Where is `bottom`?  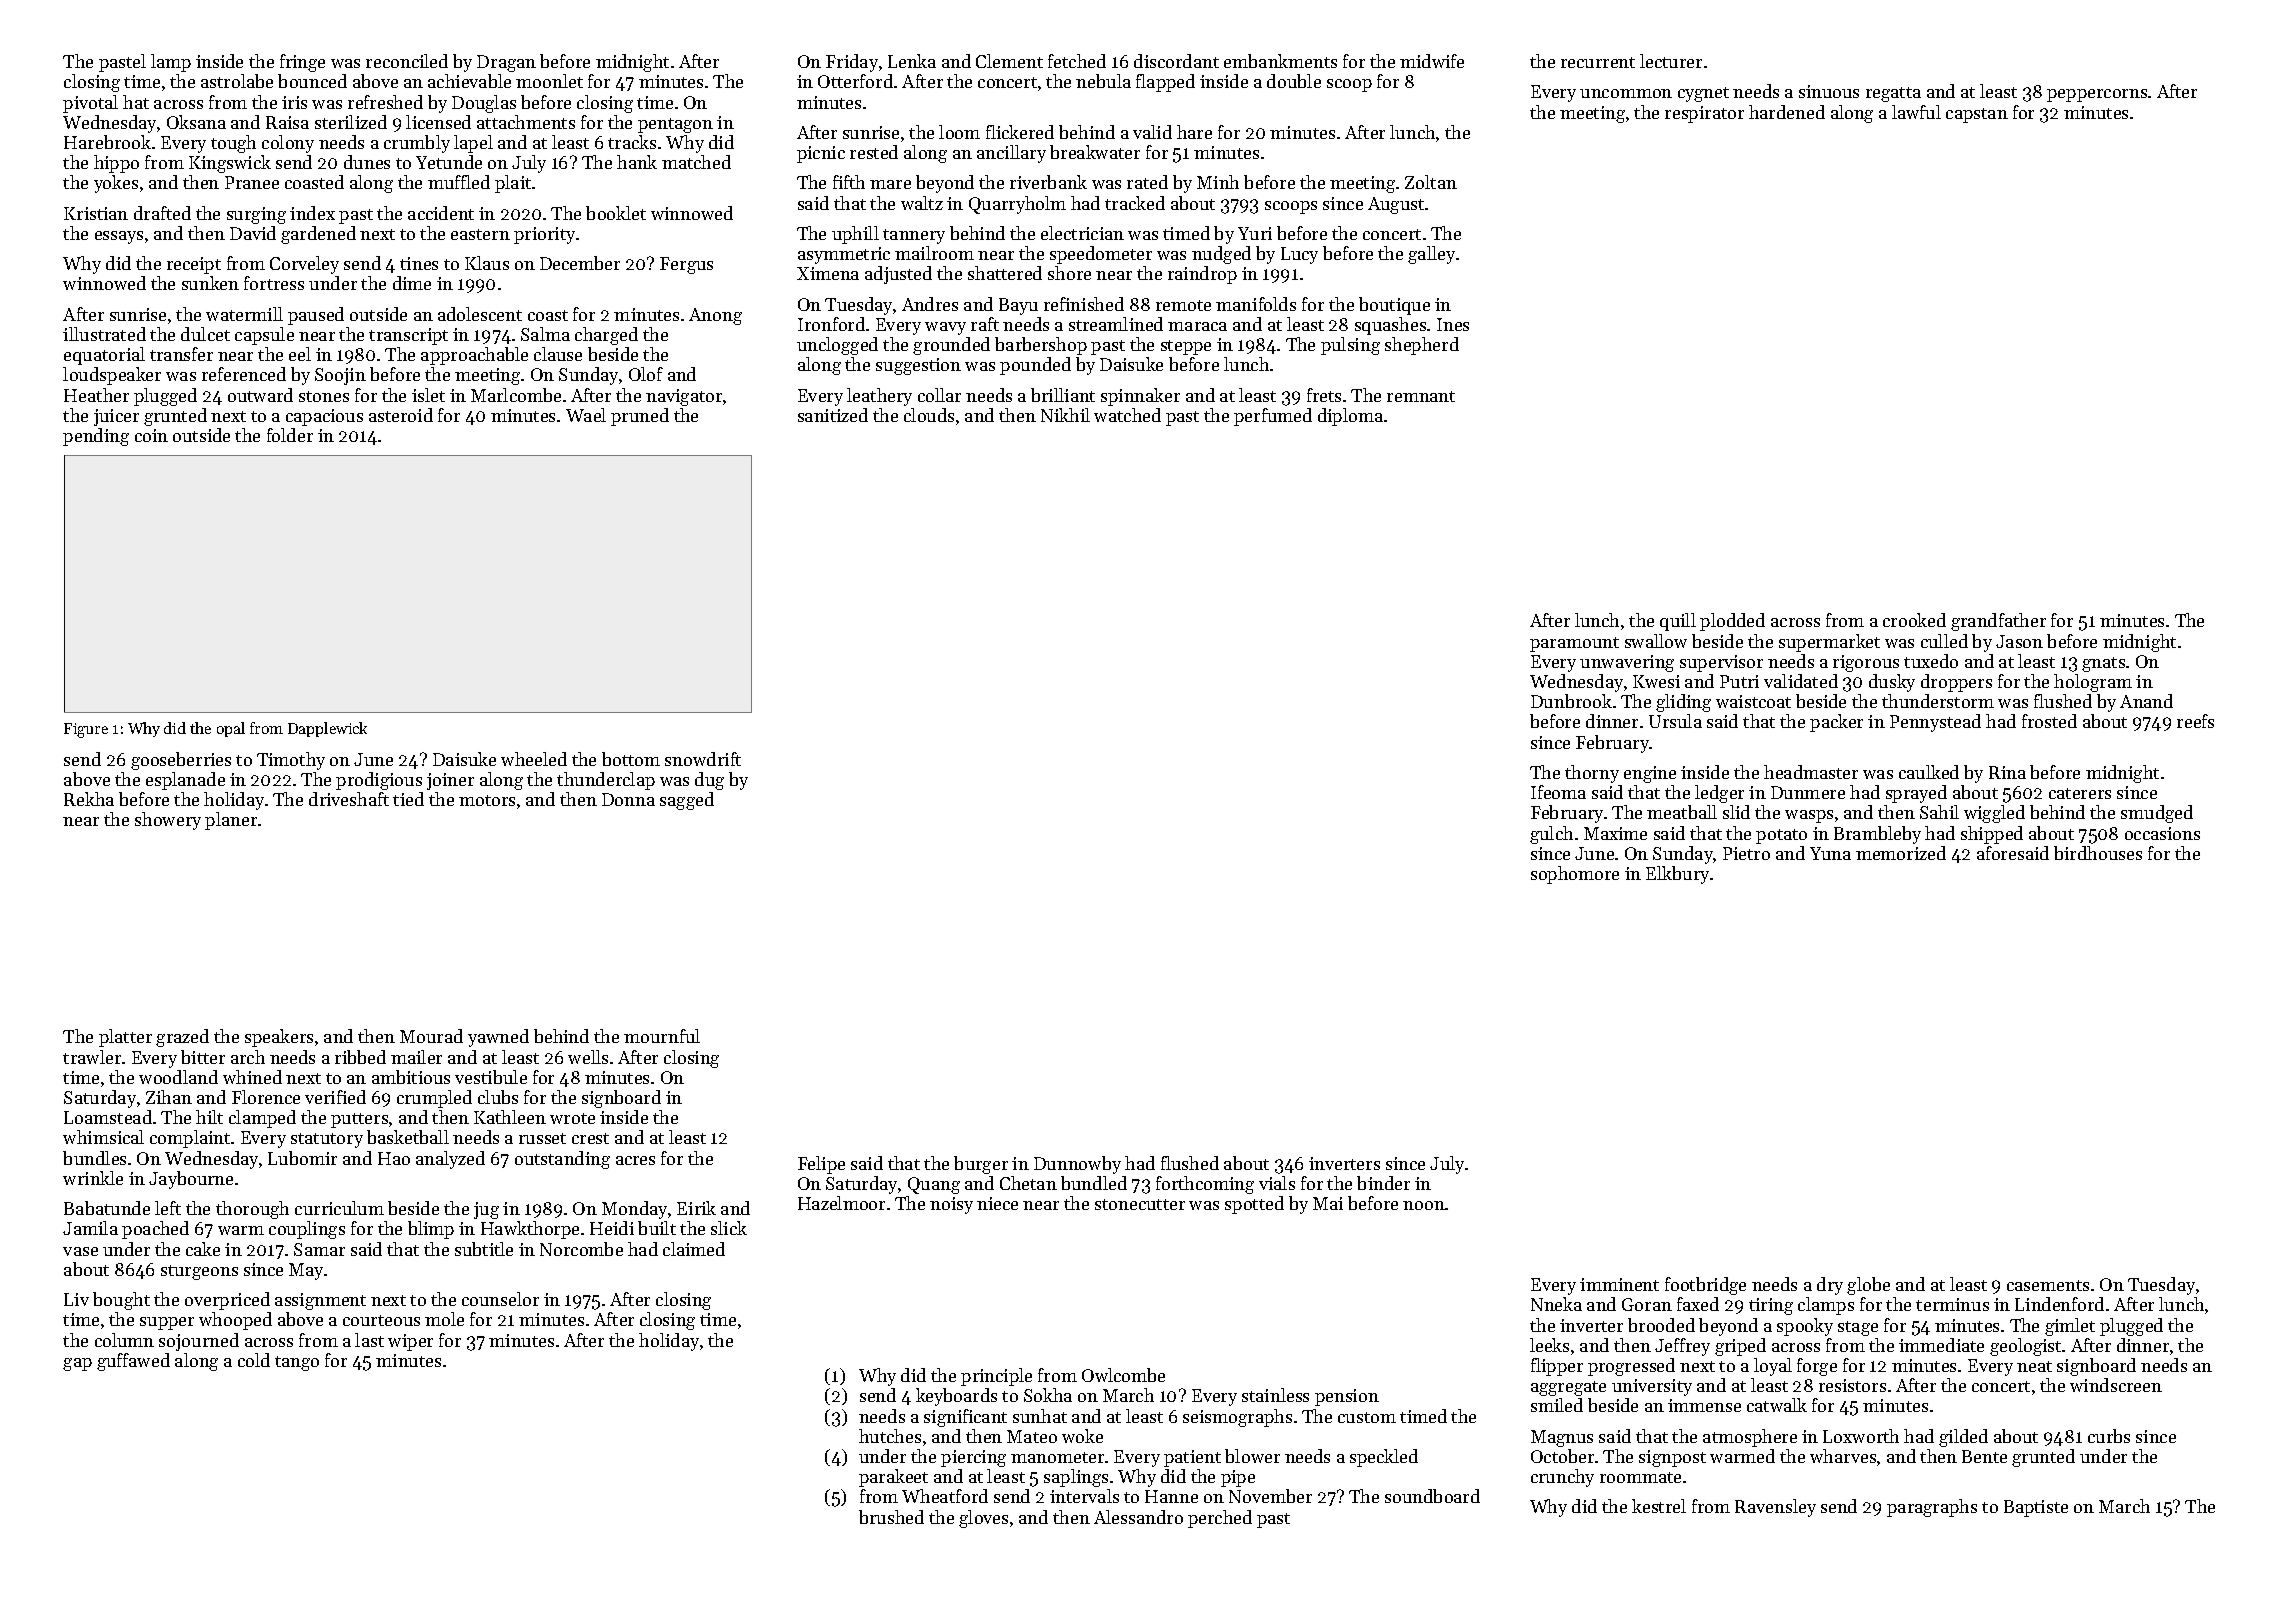 bottom is located at coordinates (631, 759).
